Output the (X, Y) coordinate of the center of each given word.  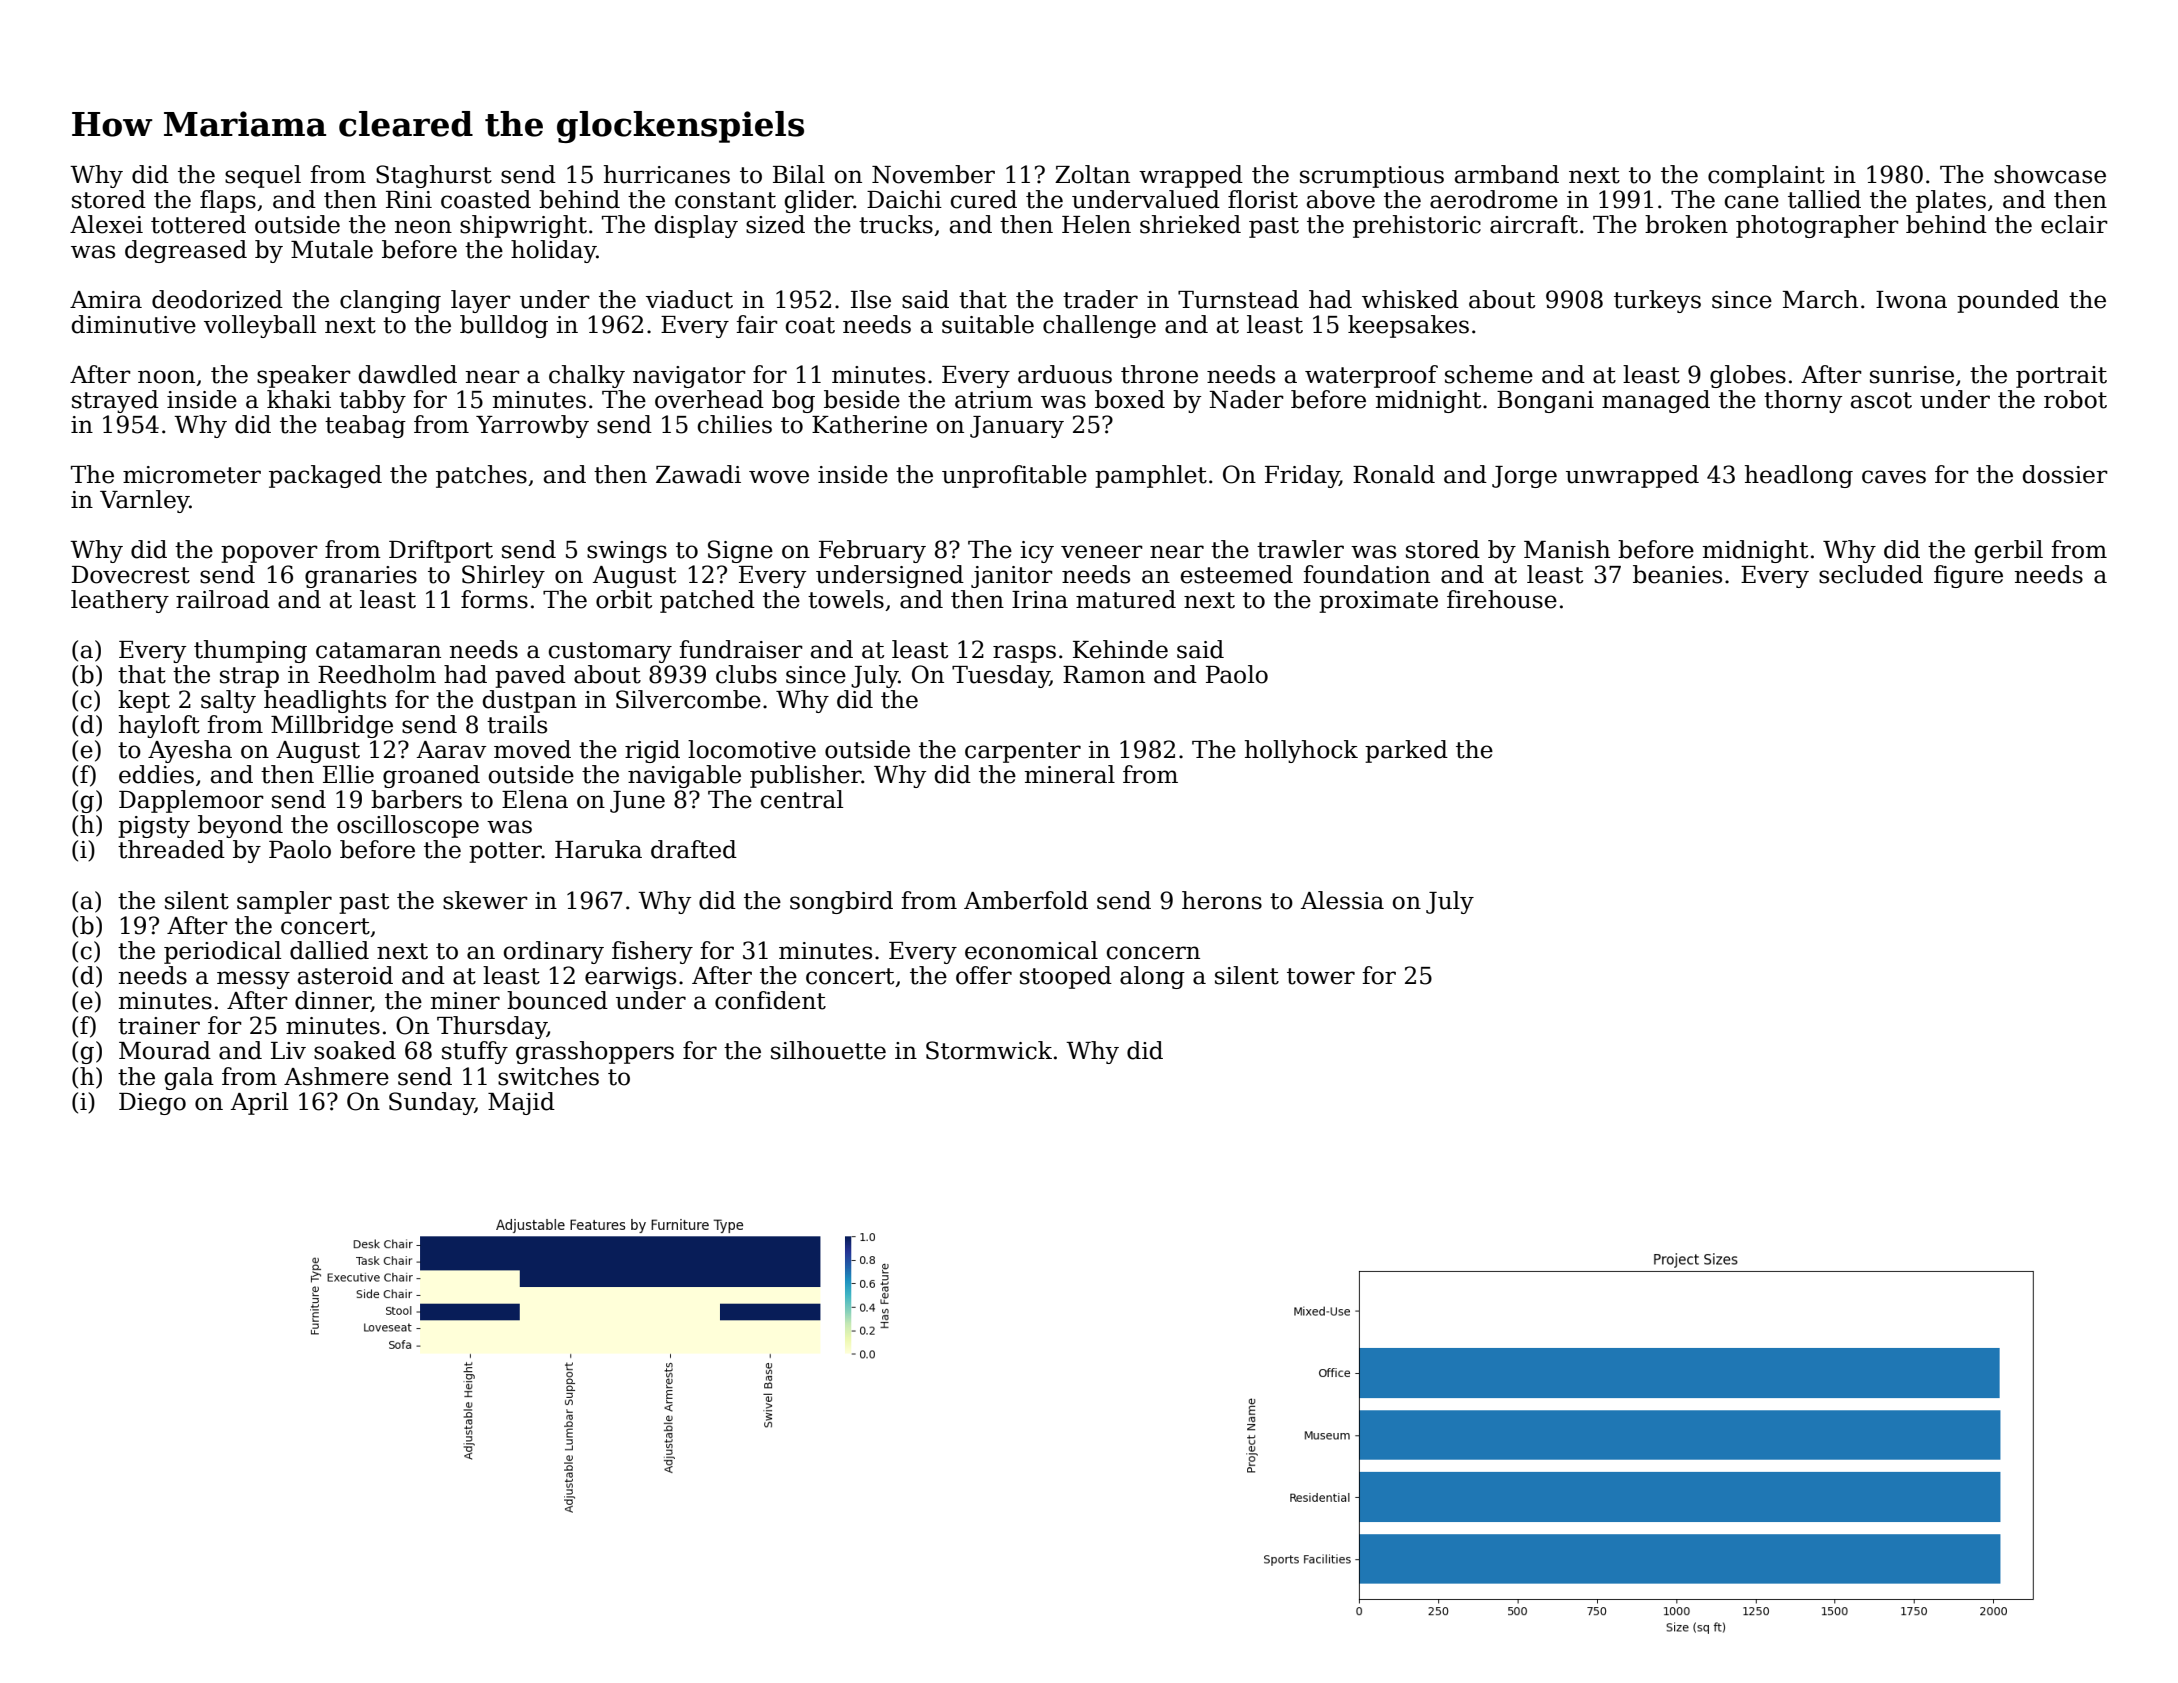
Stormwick (989, 1050)
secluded (1871, 574)
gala (189, 1078)
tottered (198, 224)
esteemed (1237, 574)
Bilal (799, 174)
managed (1656, 401)
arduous (1065, 374)
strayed (115, 401)
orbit (624, 599)
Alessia (1342, 900)
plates (1951, 201)
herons (1222, 900)
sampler (284, 902)
